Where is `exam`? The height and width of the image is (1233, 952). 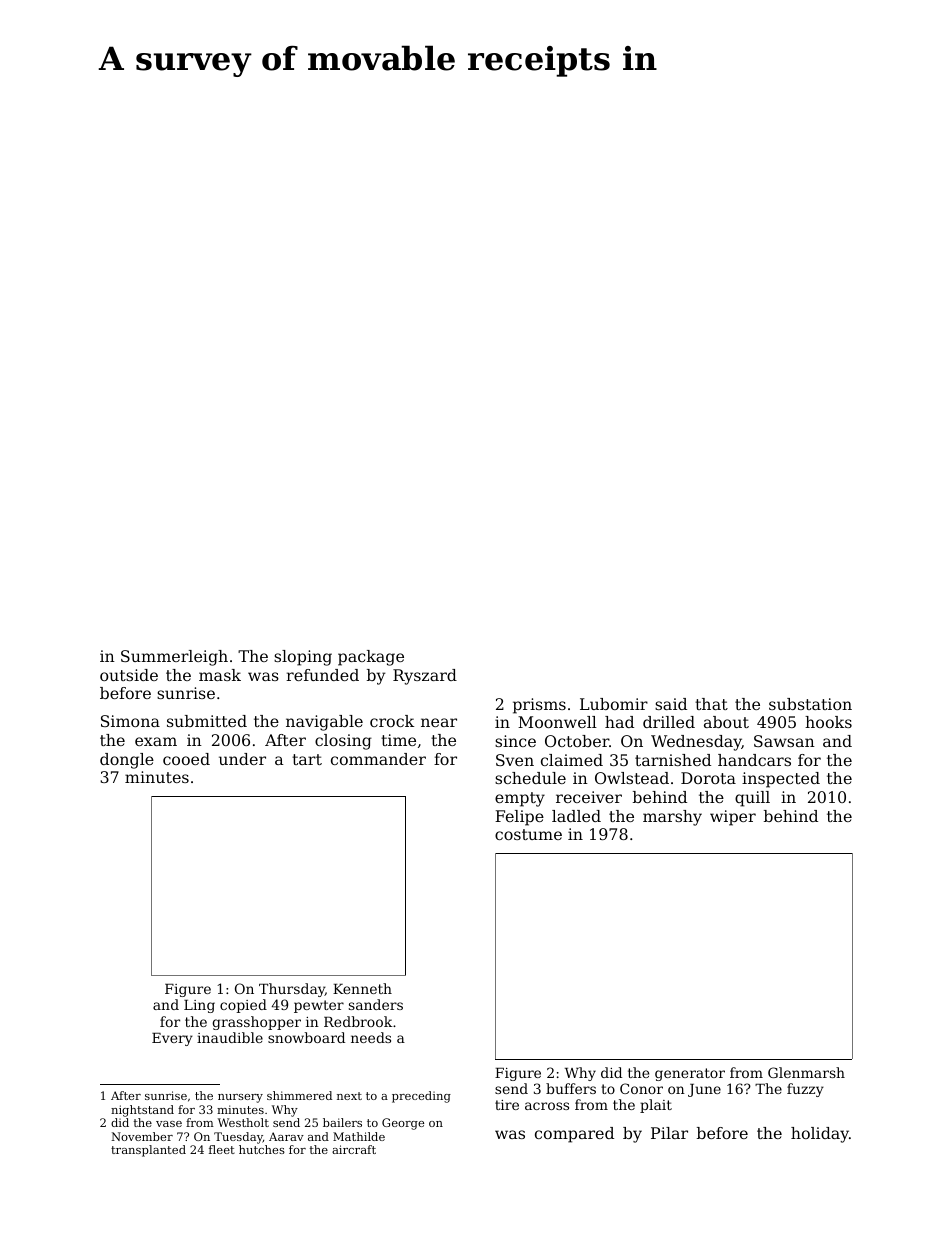 exam is located at coordinates (156, 741).
